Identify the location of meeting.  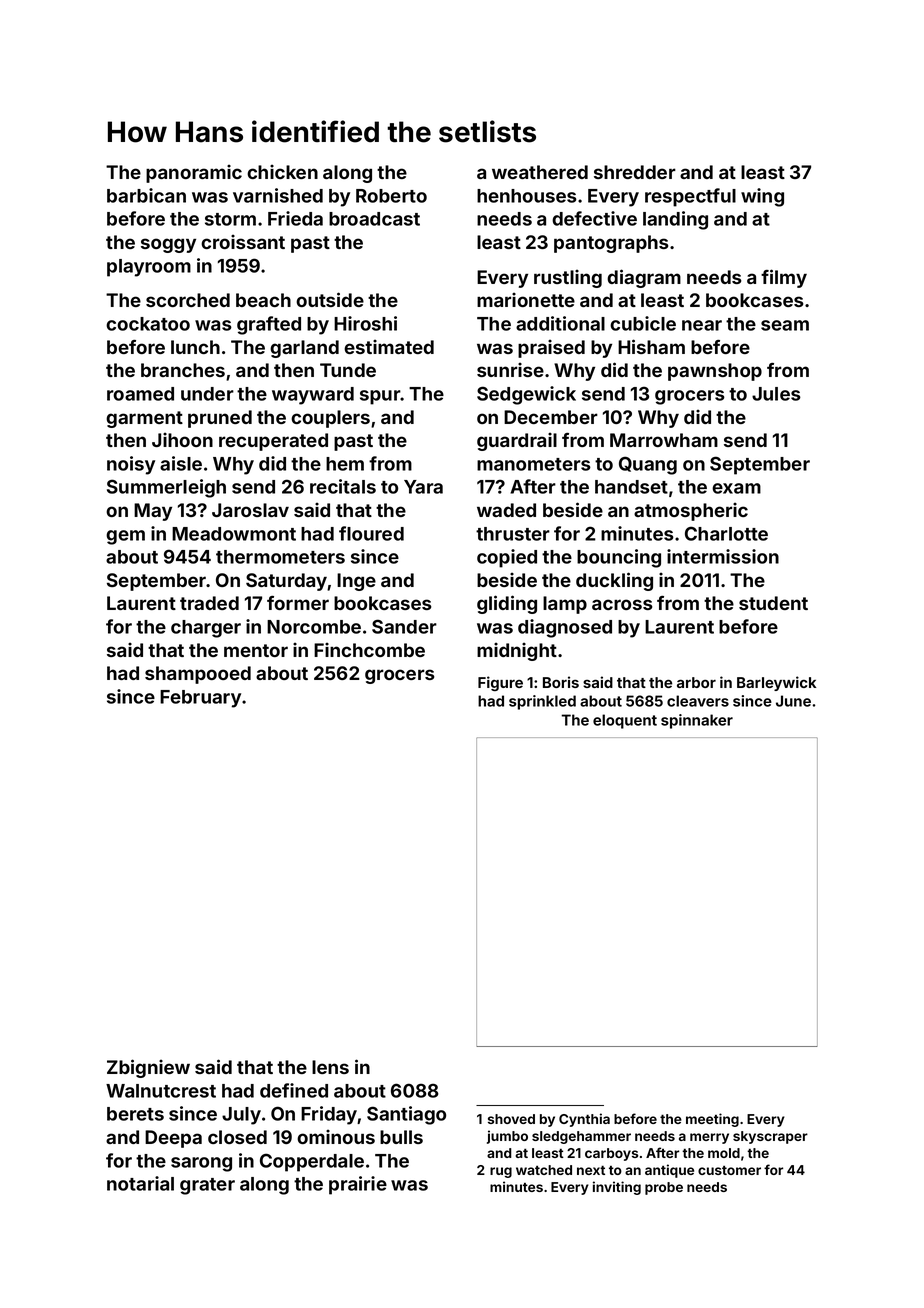
(712, 1120).
